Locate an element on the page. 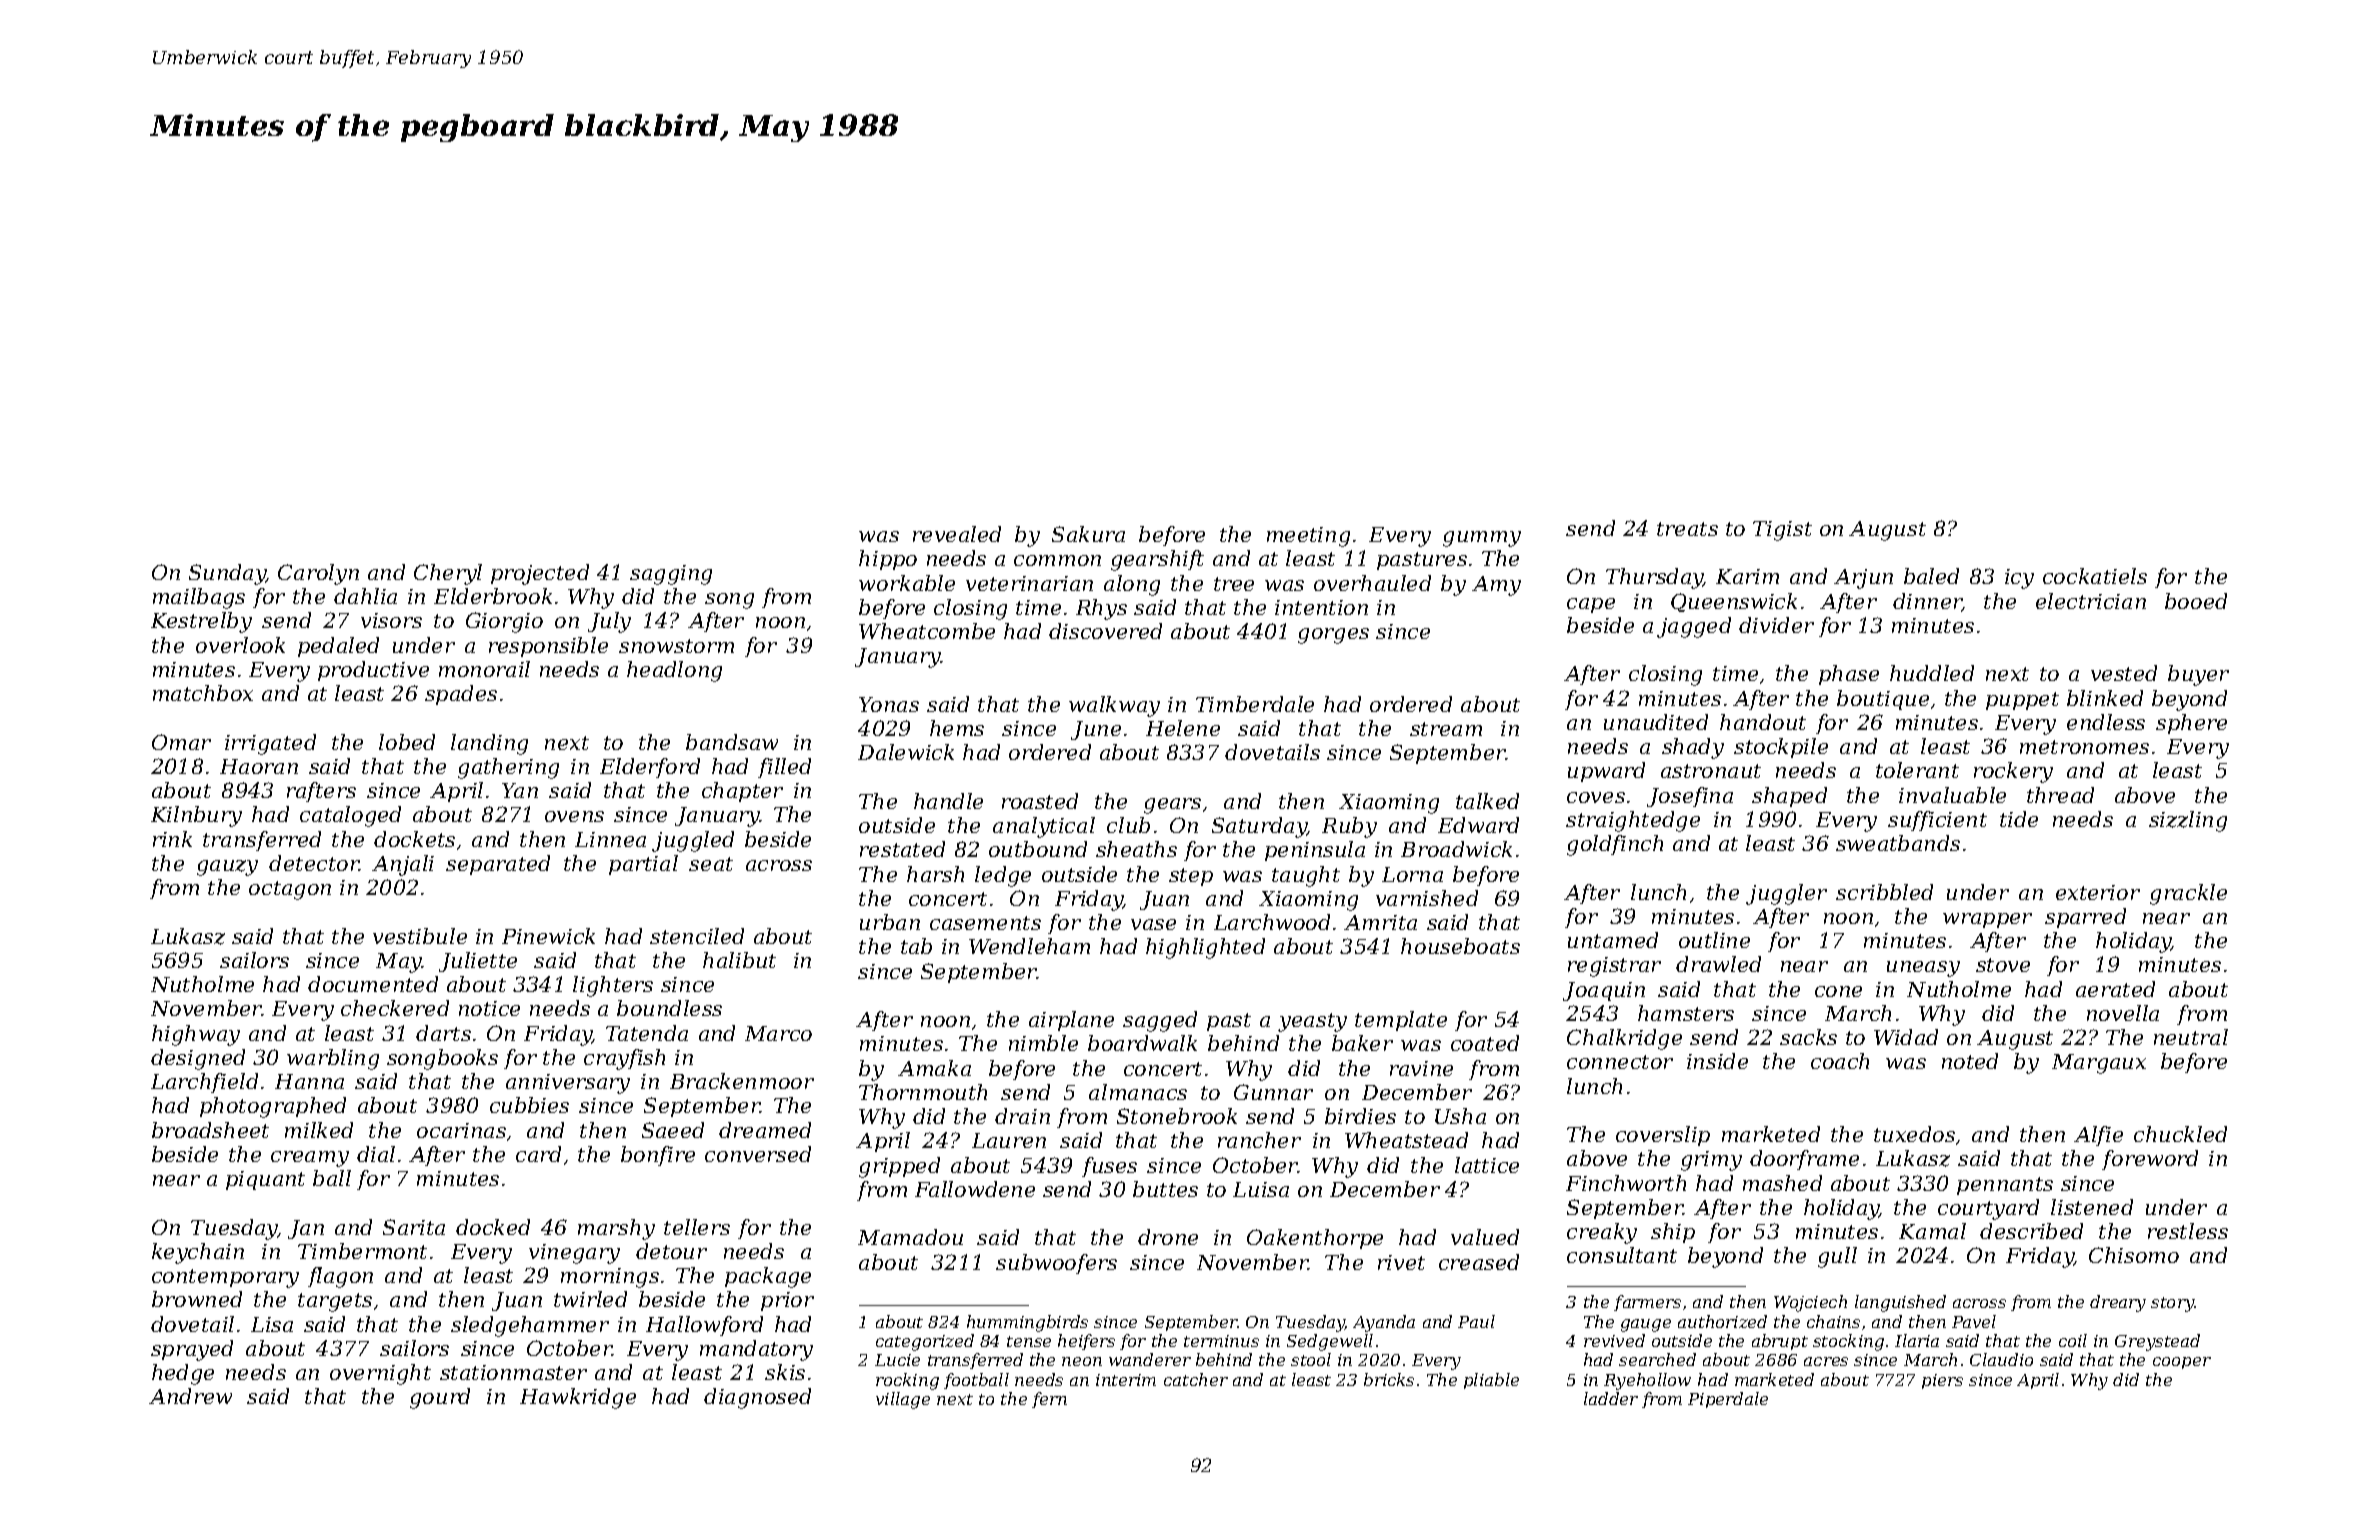 This page has width=2380, height=1540. fern is located at coordinates (1049, 1400).
